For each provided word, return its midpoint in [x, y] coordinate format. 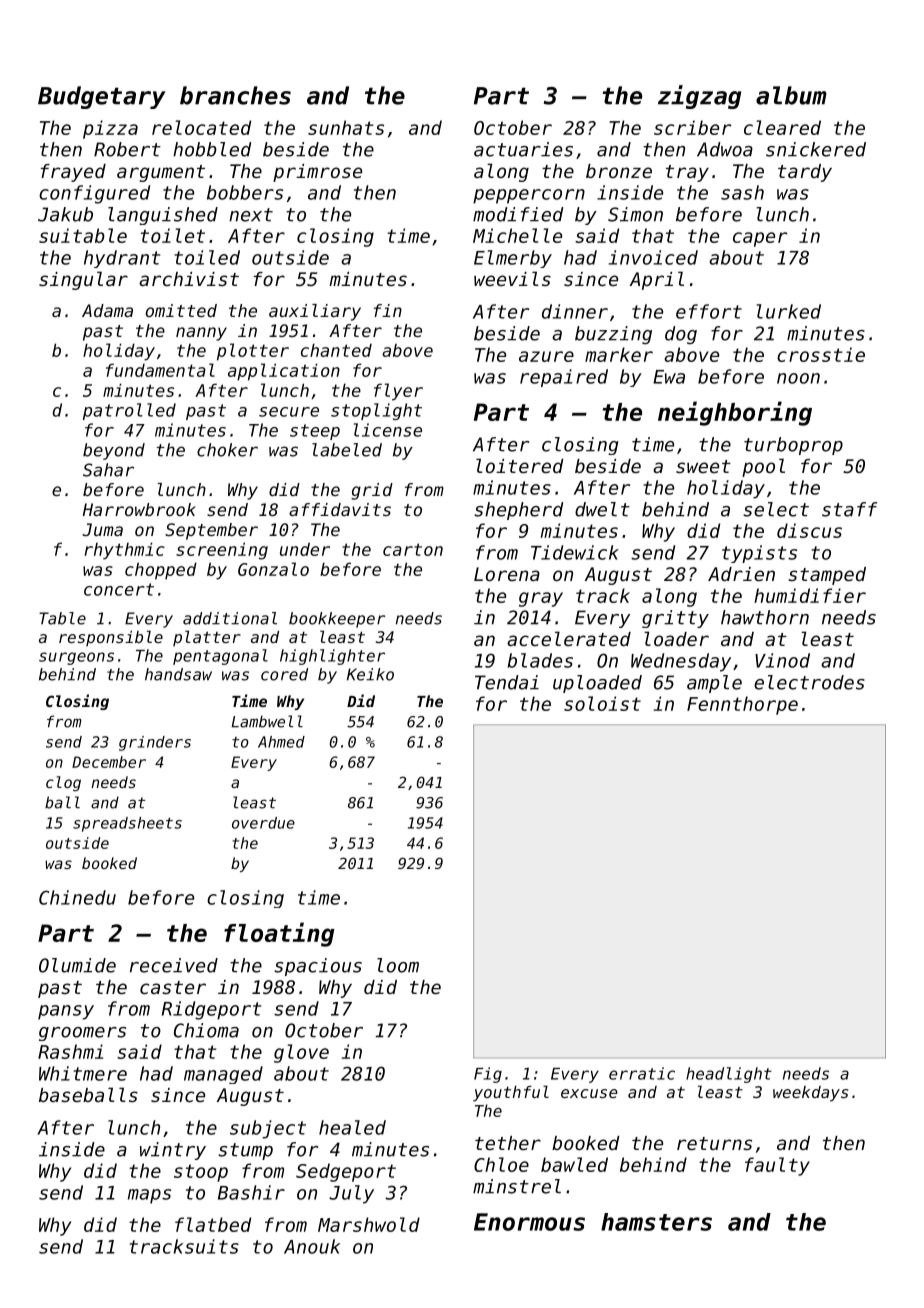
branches [235, 95]
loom [398, 965]
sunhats [346, 127]
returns [714, 1143]
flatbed [213, 1224]
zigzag [699, 97]
